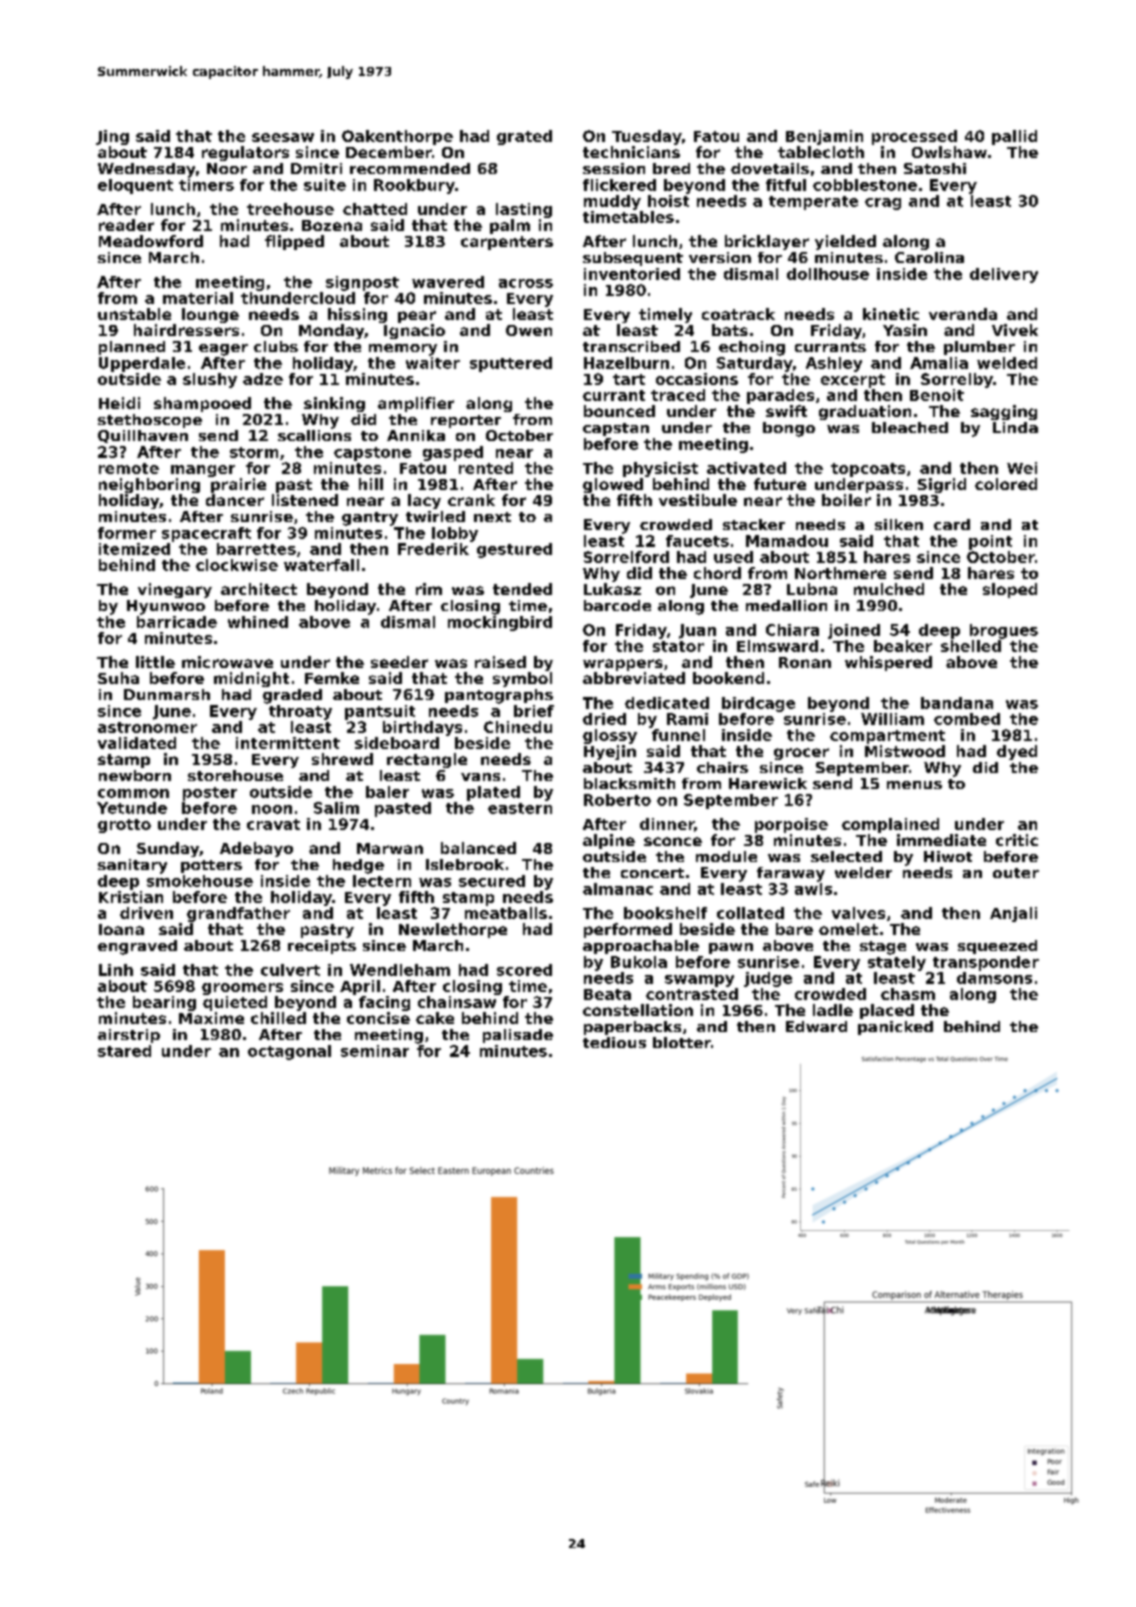 The image size is (1136, 1607). Describe the element at coordinates (500, 662) in the document. I see `raised` at that location.
